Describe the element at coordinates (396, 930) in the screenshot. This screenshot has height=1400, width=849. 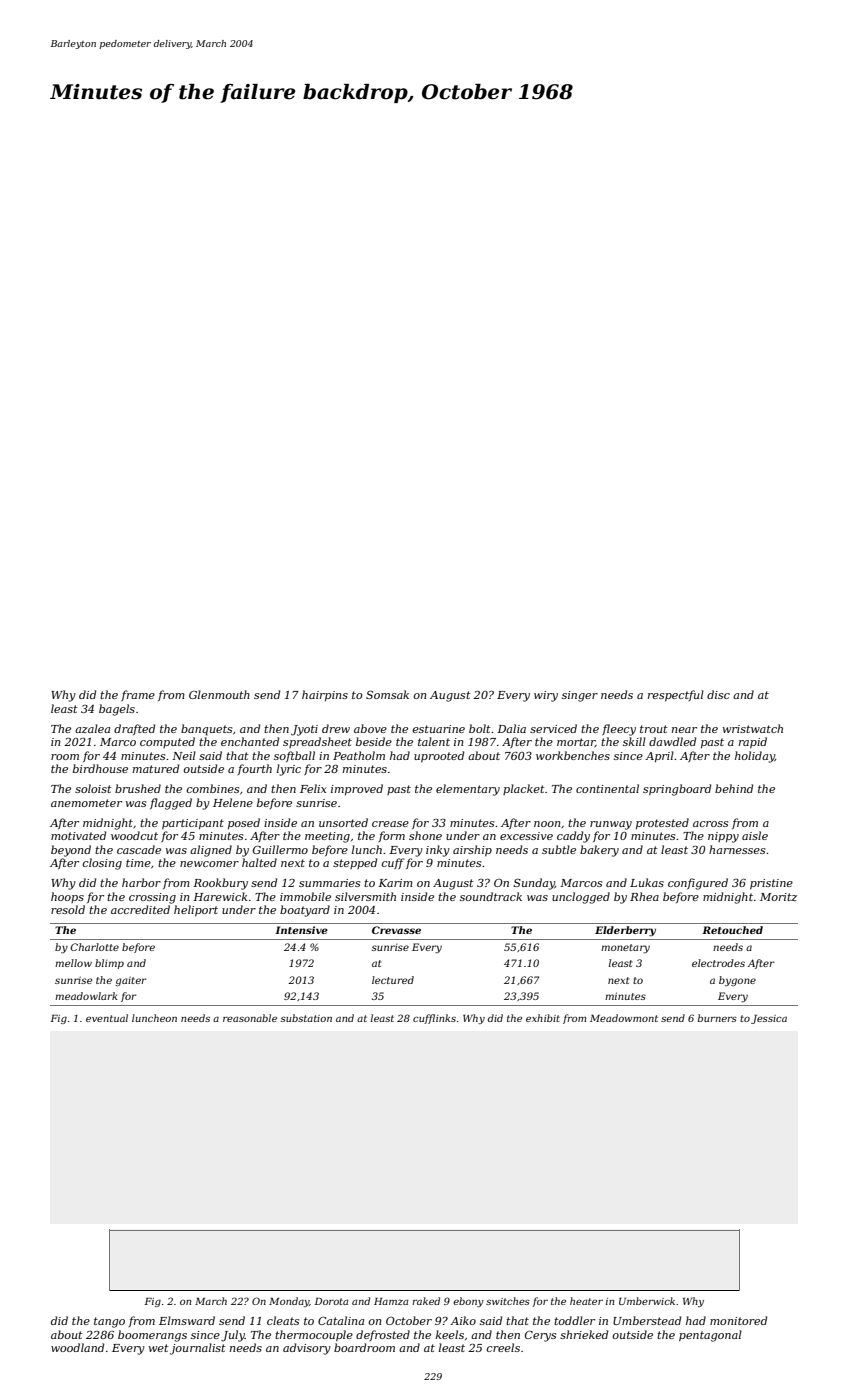
I see `Crevasse` at that location.
